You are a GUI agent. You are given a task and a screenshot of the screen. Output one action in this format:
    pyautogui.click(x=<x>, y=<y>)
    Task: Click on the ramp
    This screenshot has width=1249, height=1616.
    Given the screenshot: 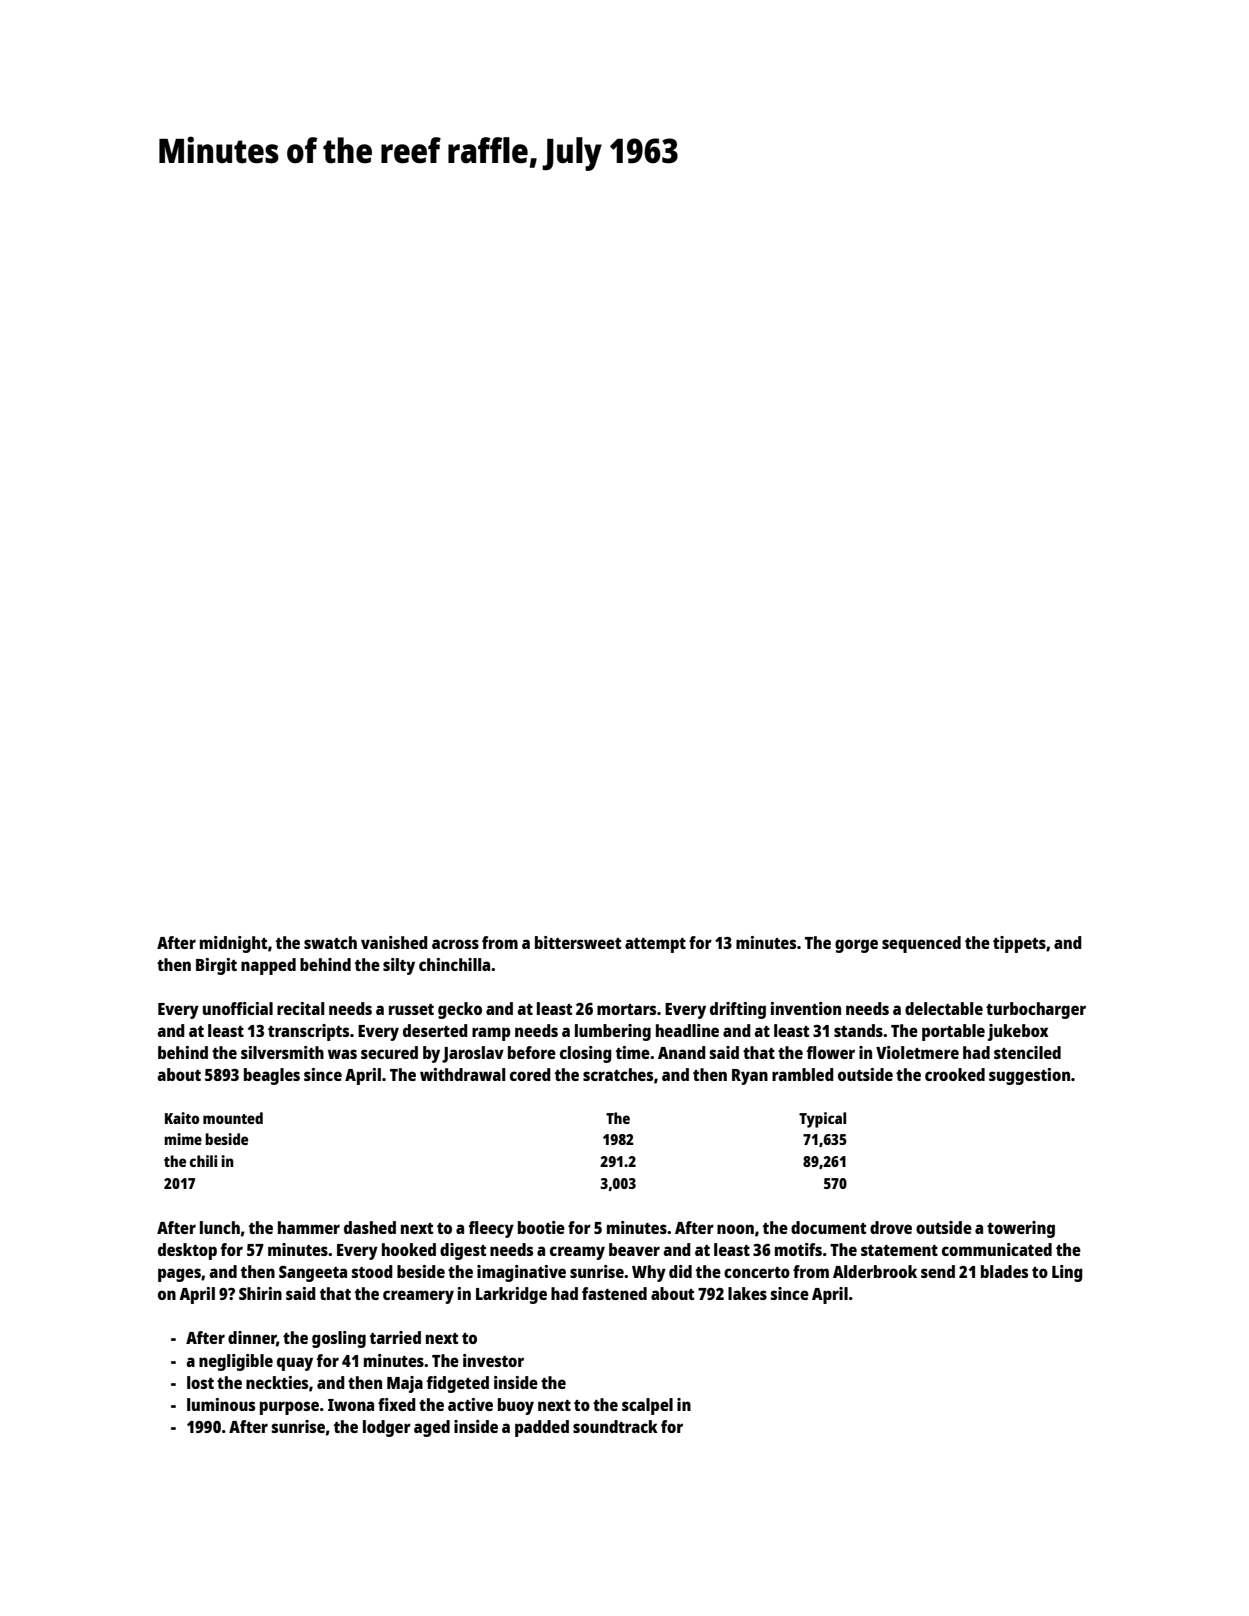 What is the action you would take?
    pyautogui.click(x=491, y=1034)
